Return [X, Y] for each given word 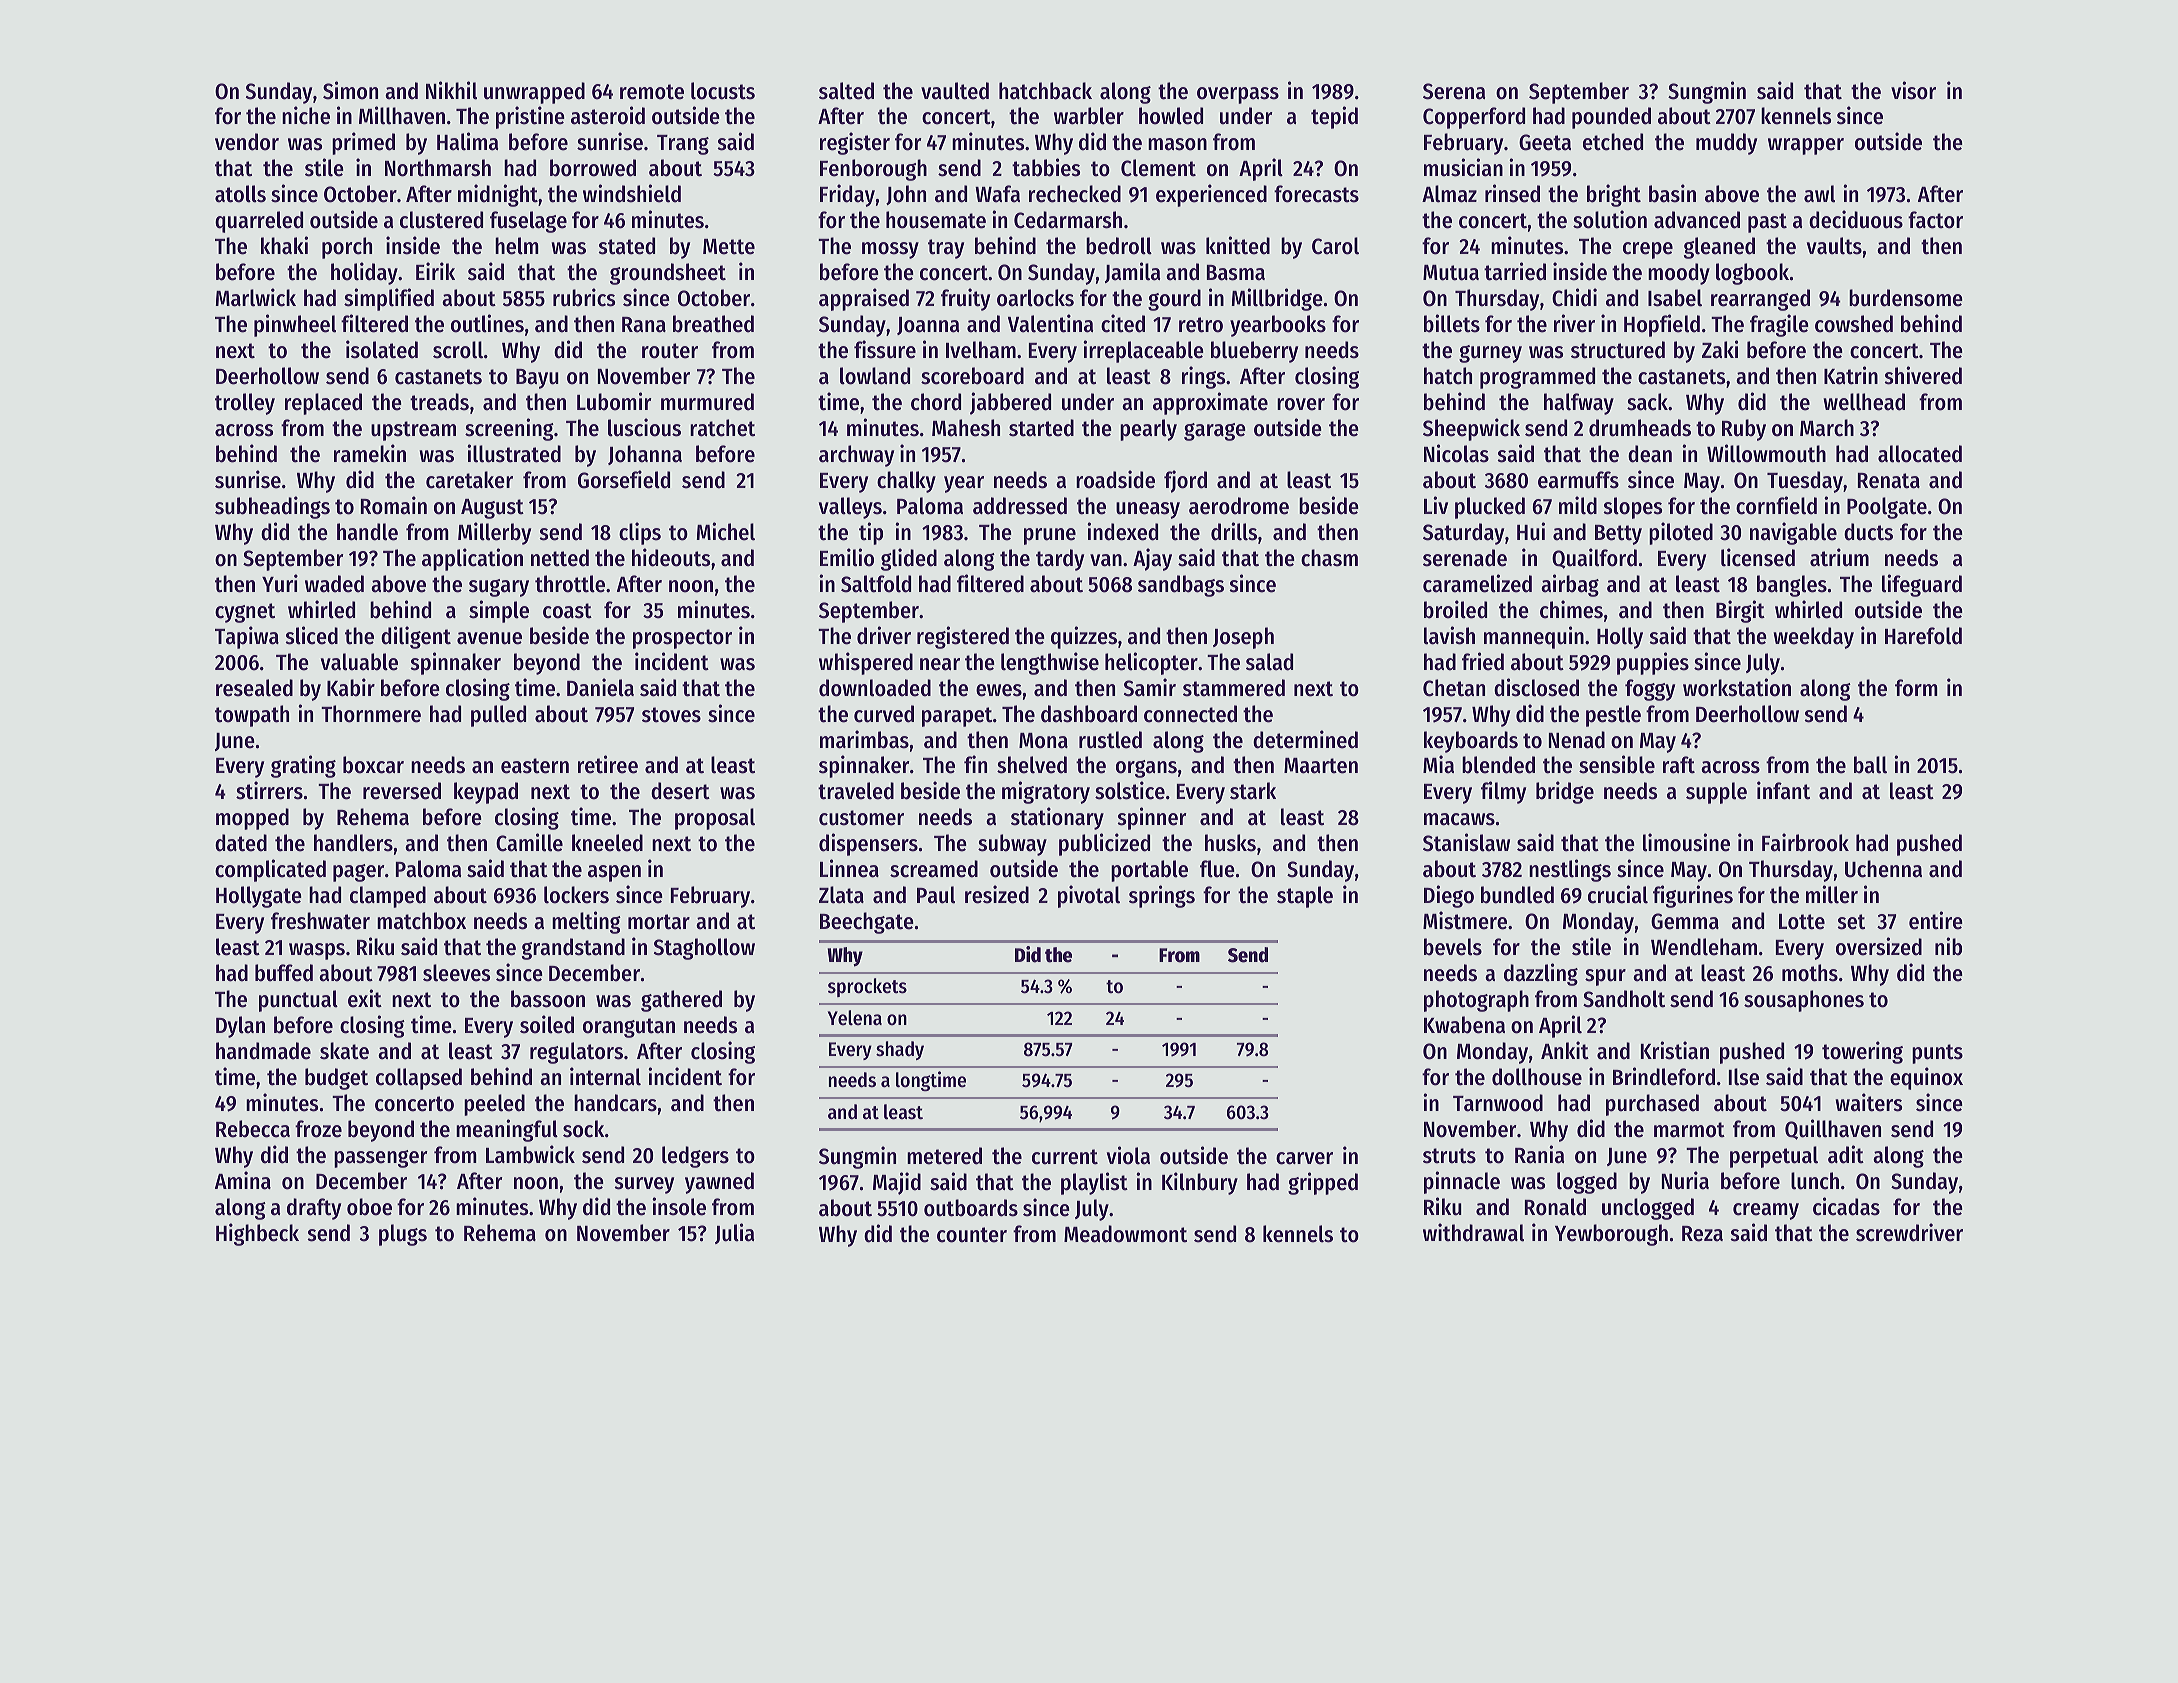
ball [1870, 765]
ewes [999, 690]
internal [605, 1076]
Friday [847, 195]
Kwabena [1464, 1025]
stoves [671, 715]
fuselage [528, 222]
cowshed [1854, 324]
